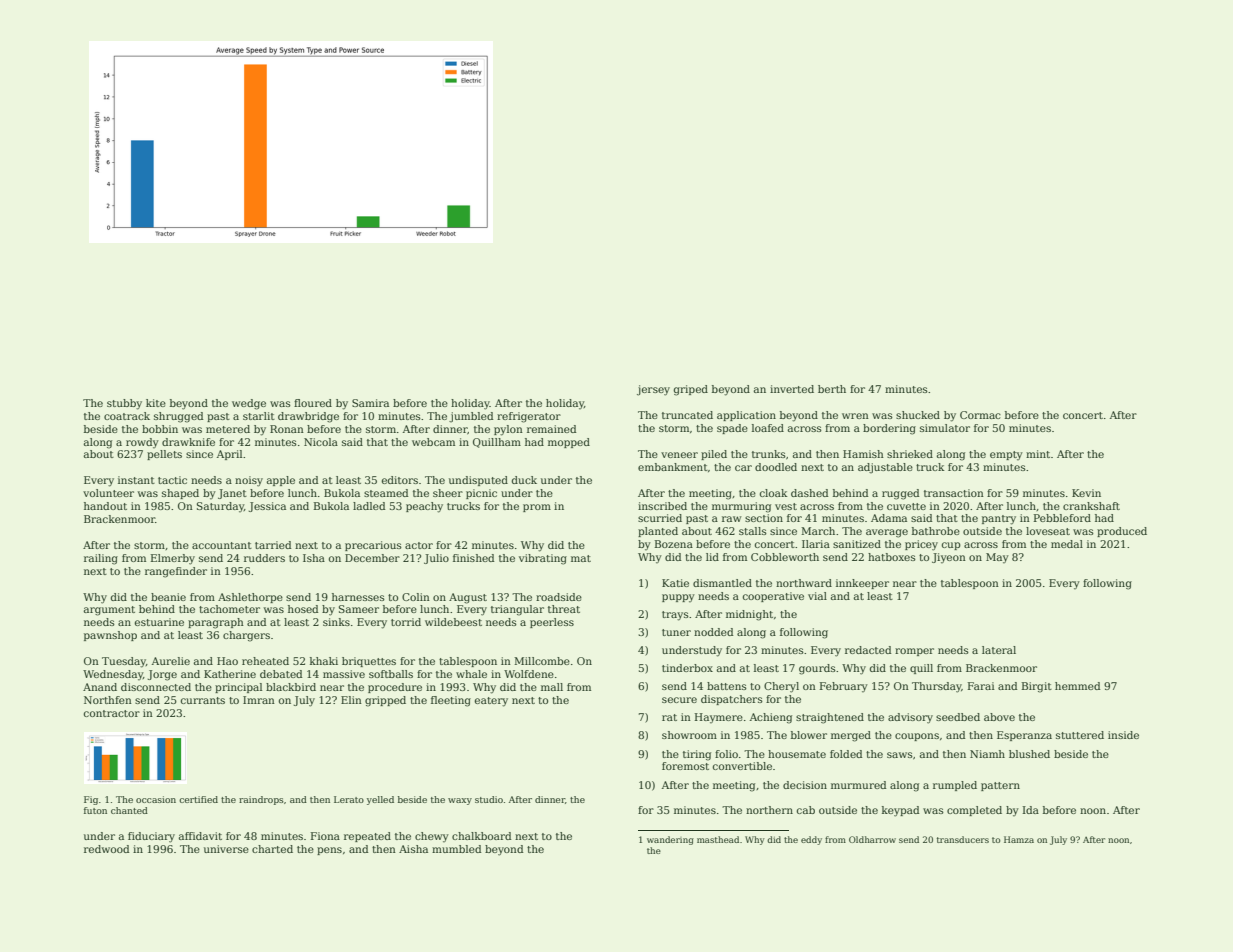  Describe the element at coordinates (100, 687) in the screenshot. I see `Anand` at that location.
